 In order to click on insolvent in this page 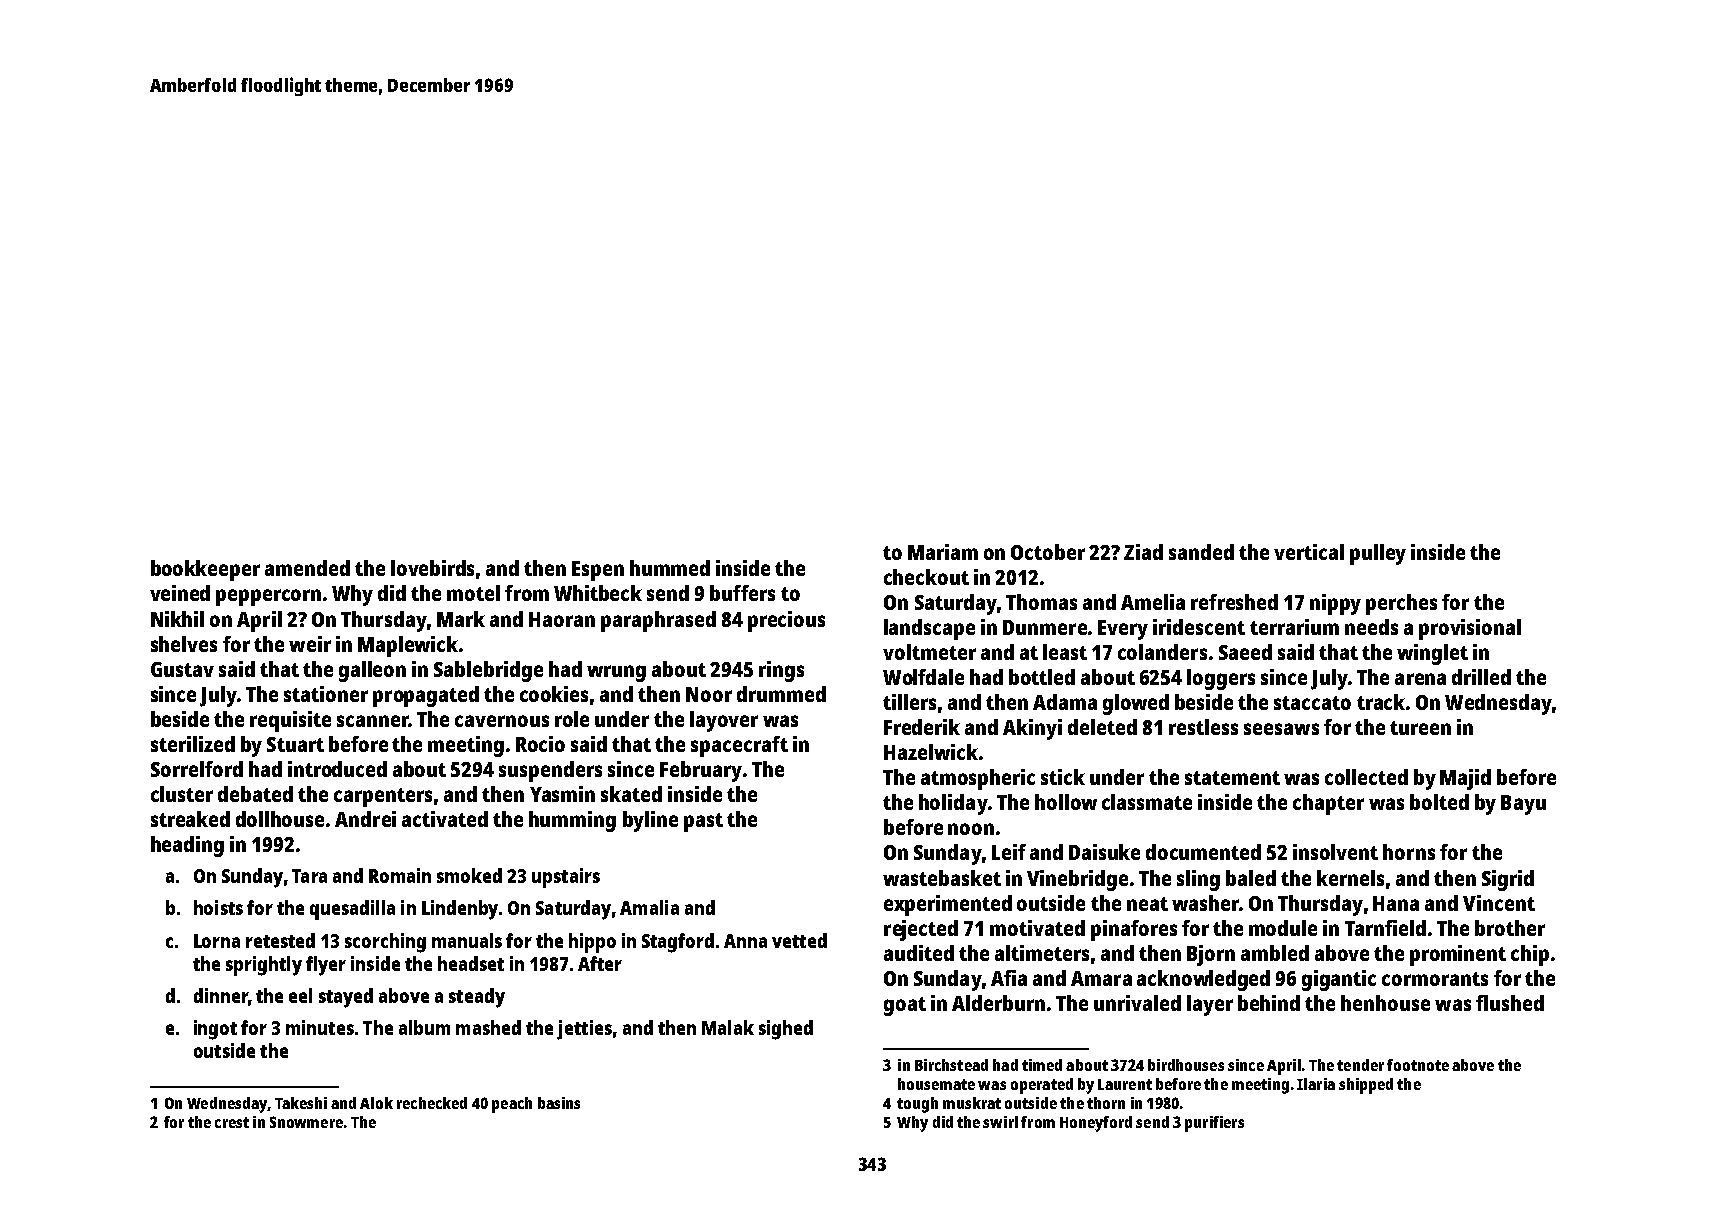, I will do `click(1335, 852)`.
